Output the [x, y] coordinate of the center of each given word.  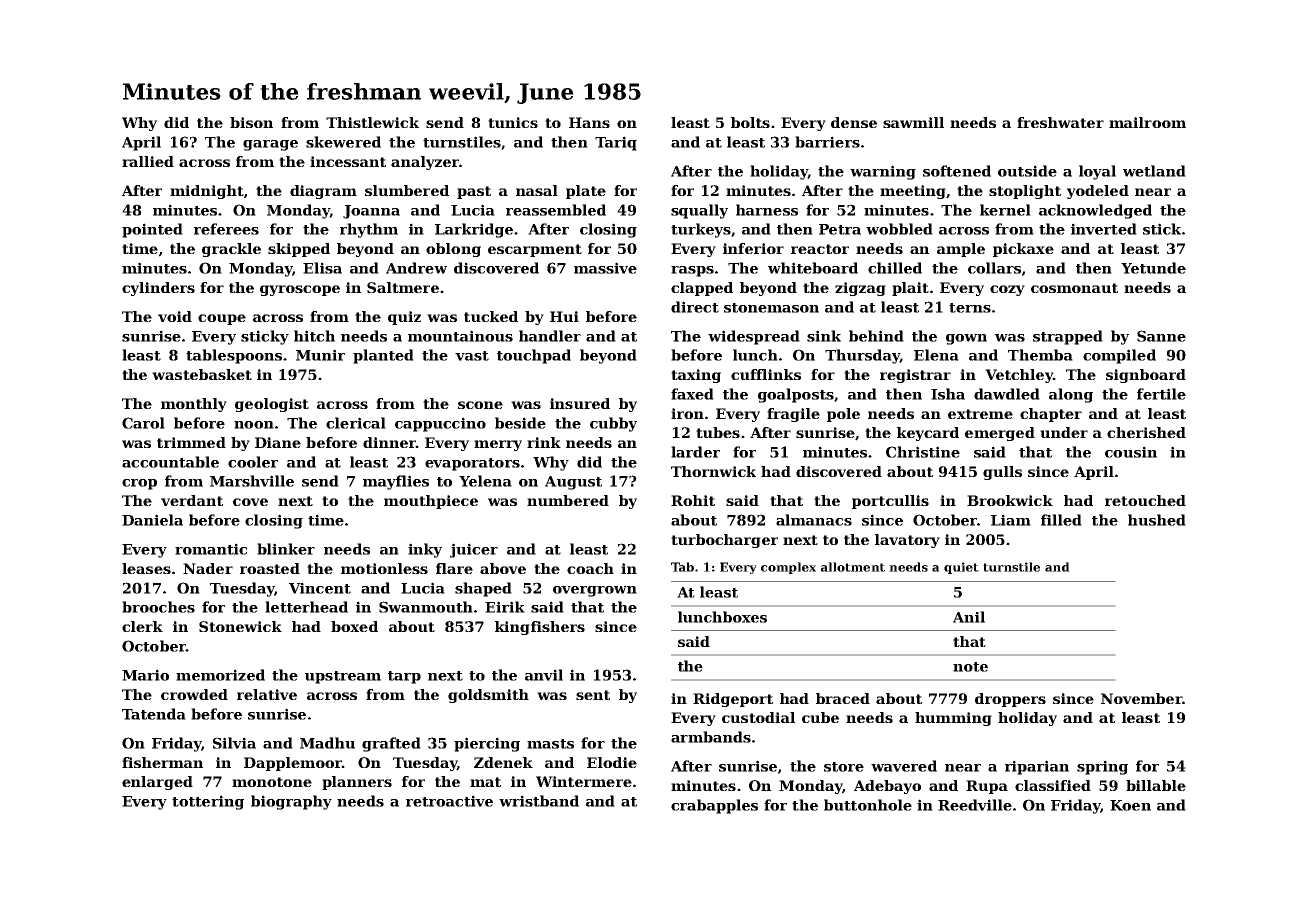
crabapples [714, 806]
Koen [1130, 805]
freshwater [1060, 122]
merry [498, 445]
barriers [827, 142]
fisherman [162, 762]
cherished [1146, 432]
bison [251, 122]
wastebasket [202, 374]
